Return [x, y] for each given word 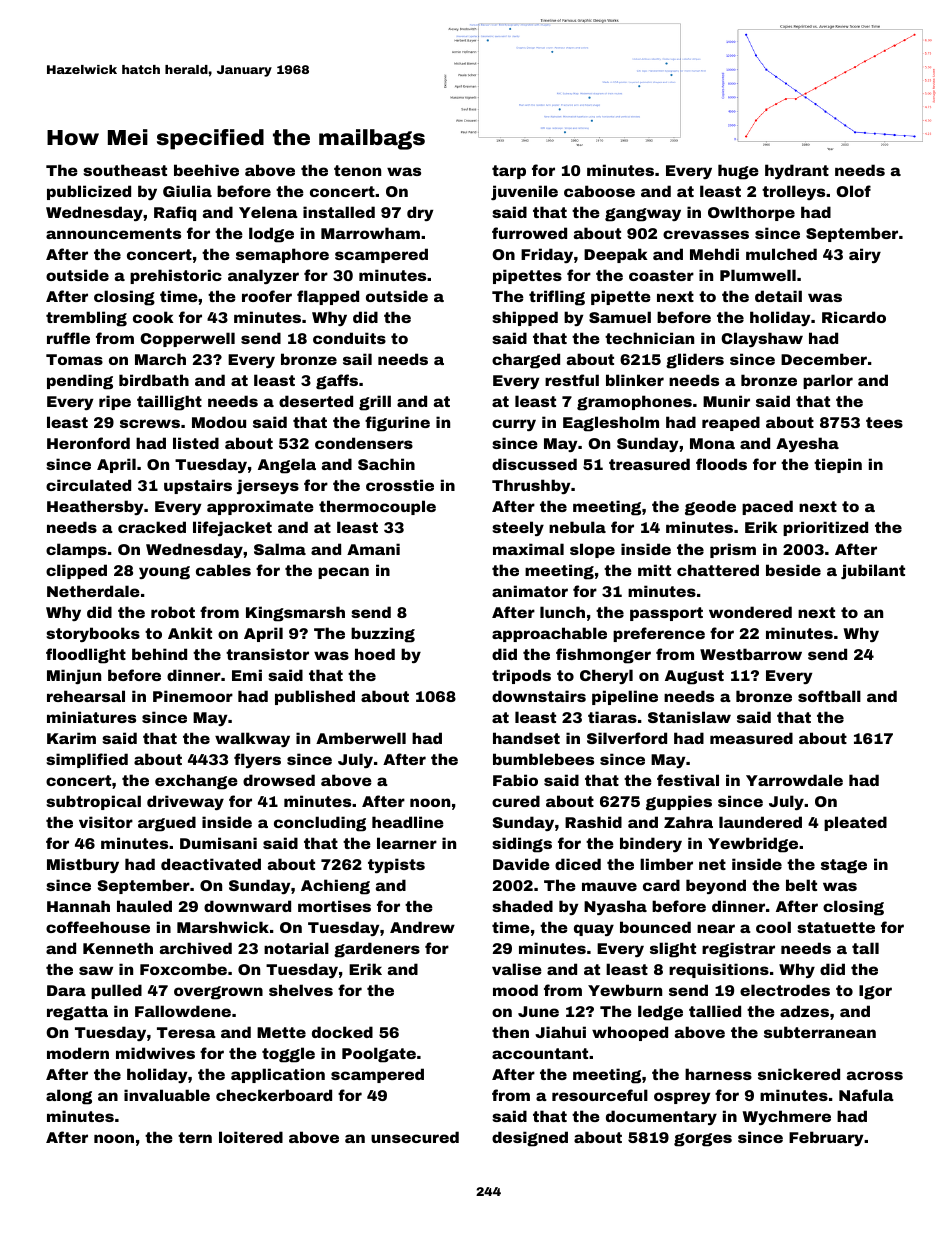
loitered [251, 1137]
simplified [87, 760]
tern [195, 1137]
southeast [125, 170]
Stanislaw [689, 717]
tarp [509, 172]
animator [530, 591]
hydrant [797, 171]
